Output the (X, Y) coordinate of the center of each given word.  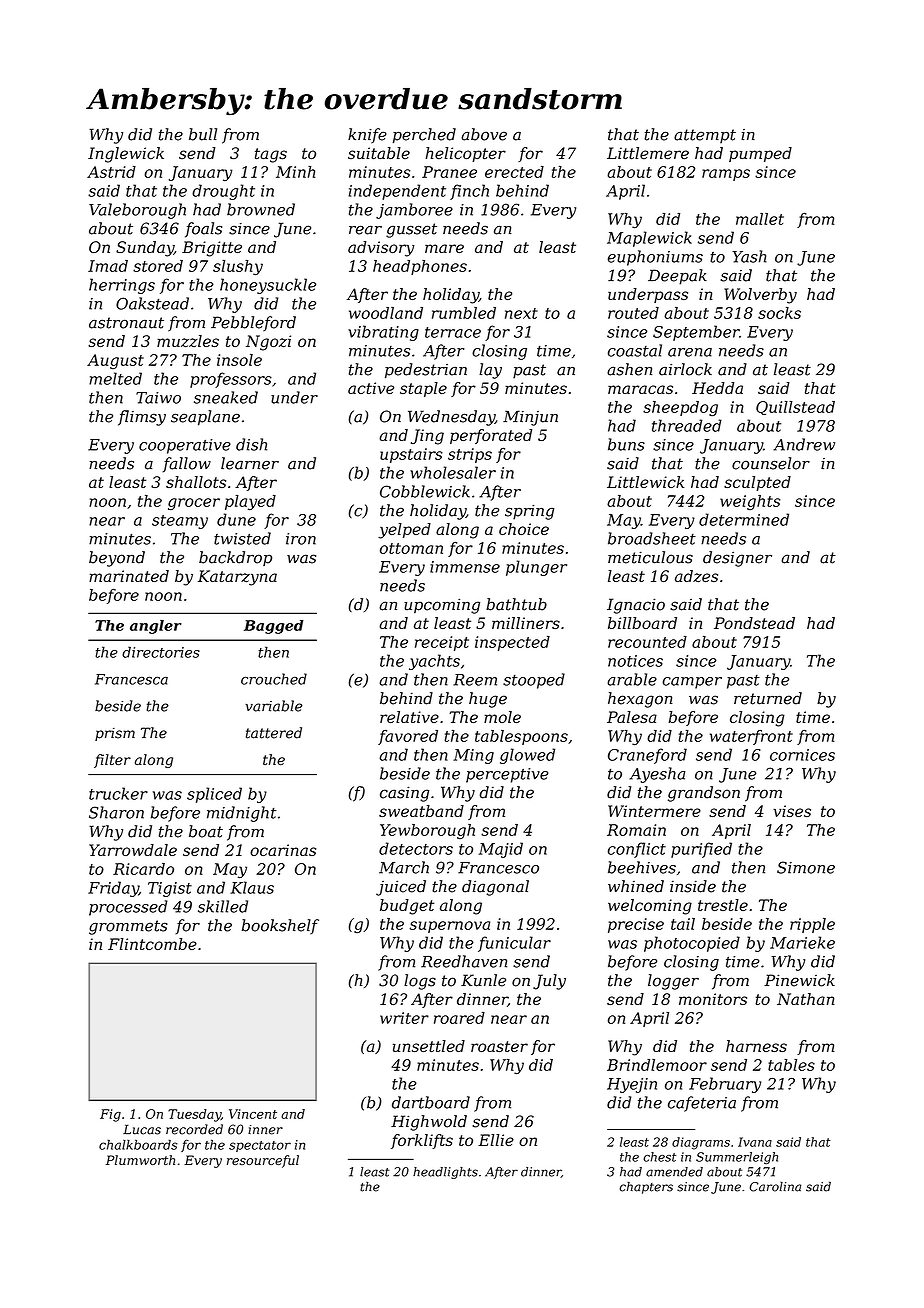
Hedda (717, 388)
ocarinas (283, 850)
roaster (499, 1046)
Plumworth (140, 1160)
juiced (401, 888)
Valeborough (137, 211)
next (521, 313)
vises (792, 811)
